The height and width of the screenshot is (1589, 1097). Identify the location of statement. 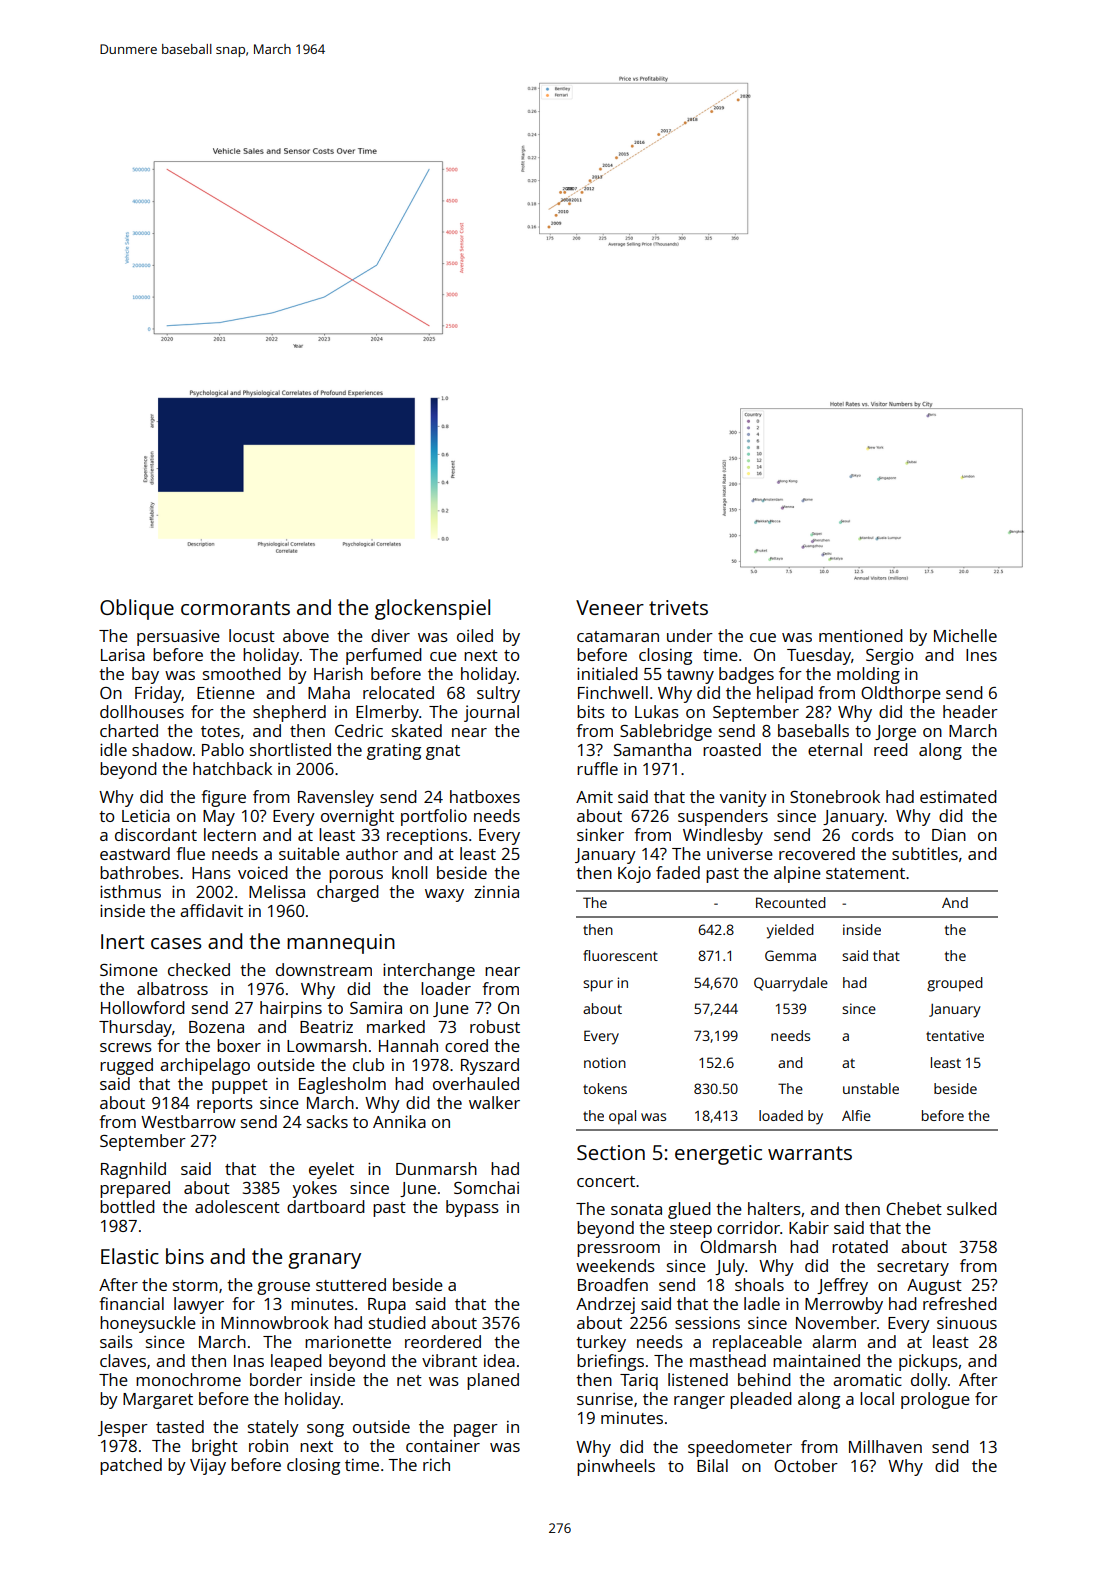
(865, 873).
